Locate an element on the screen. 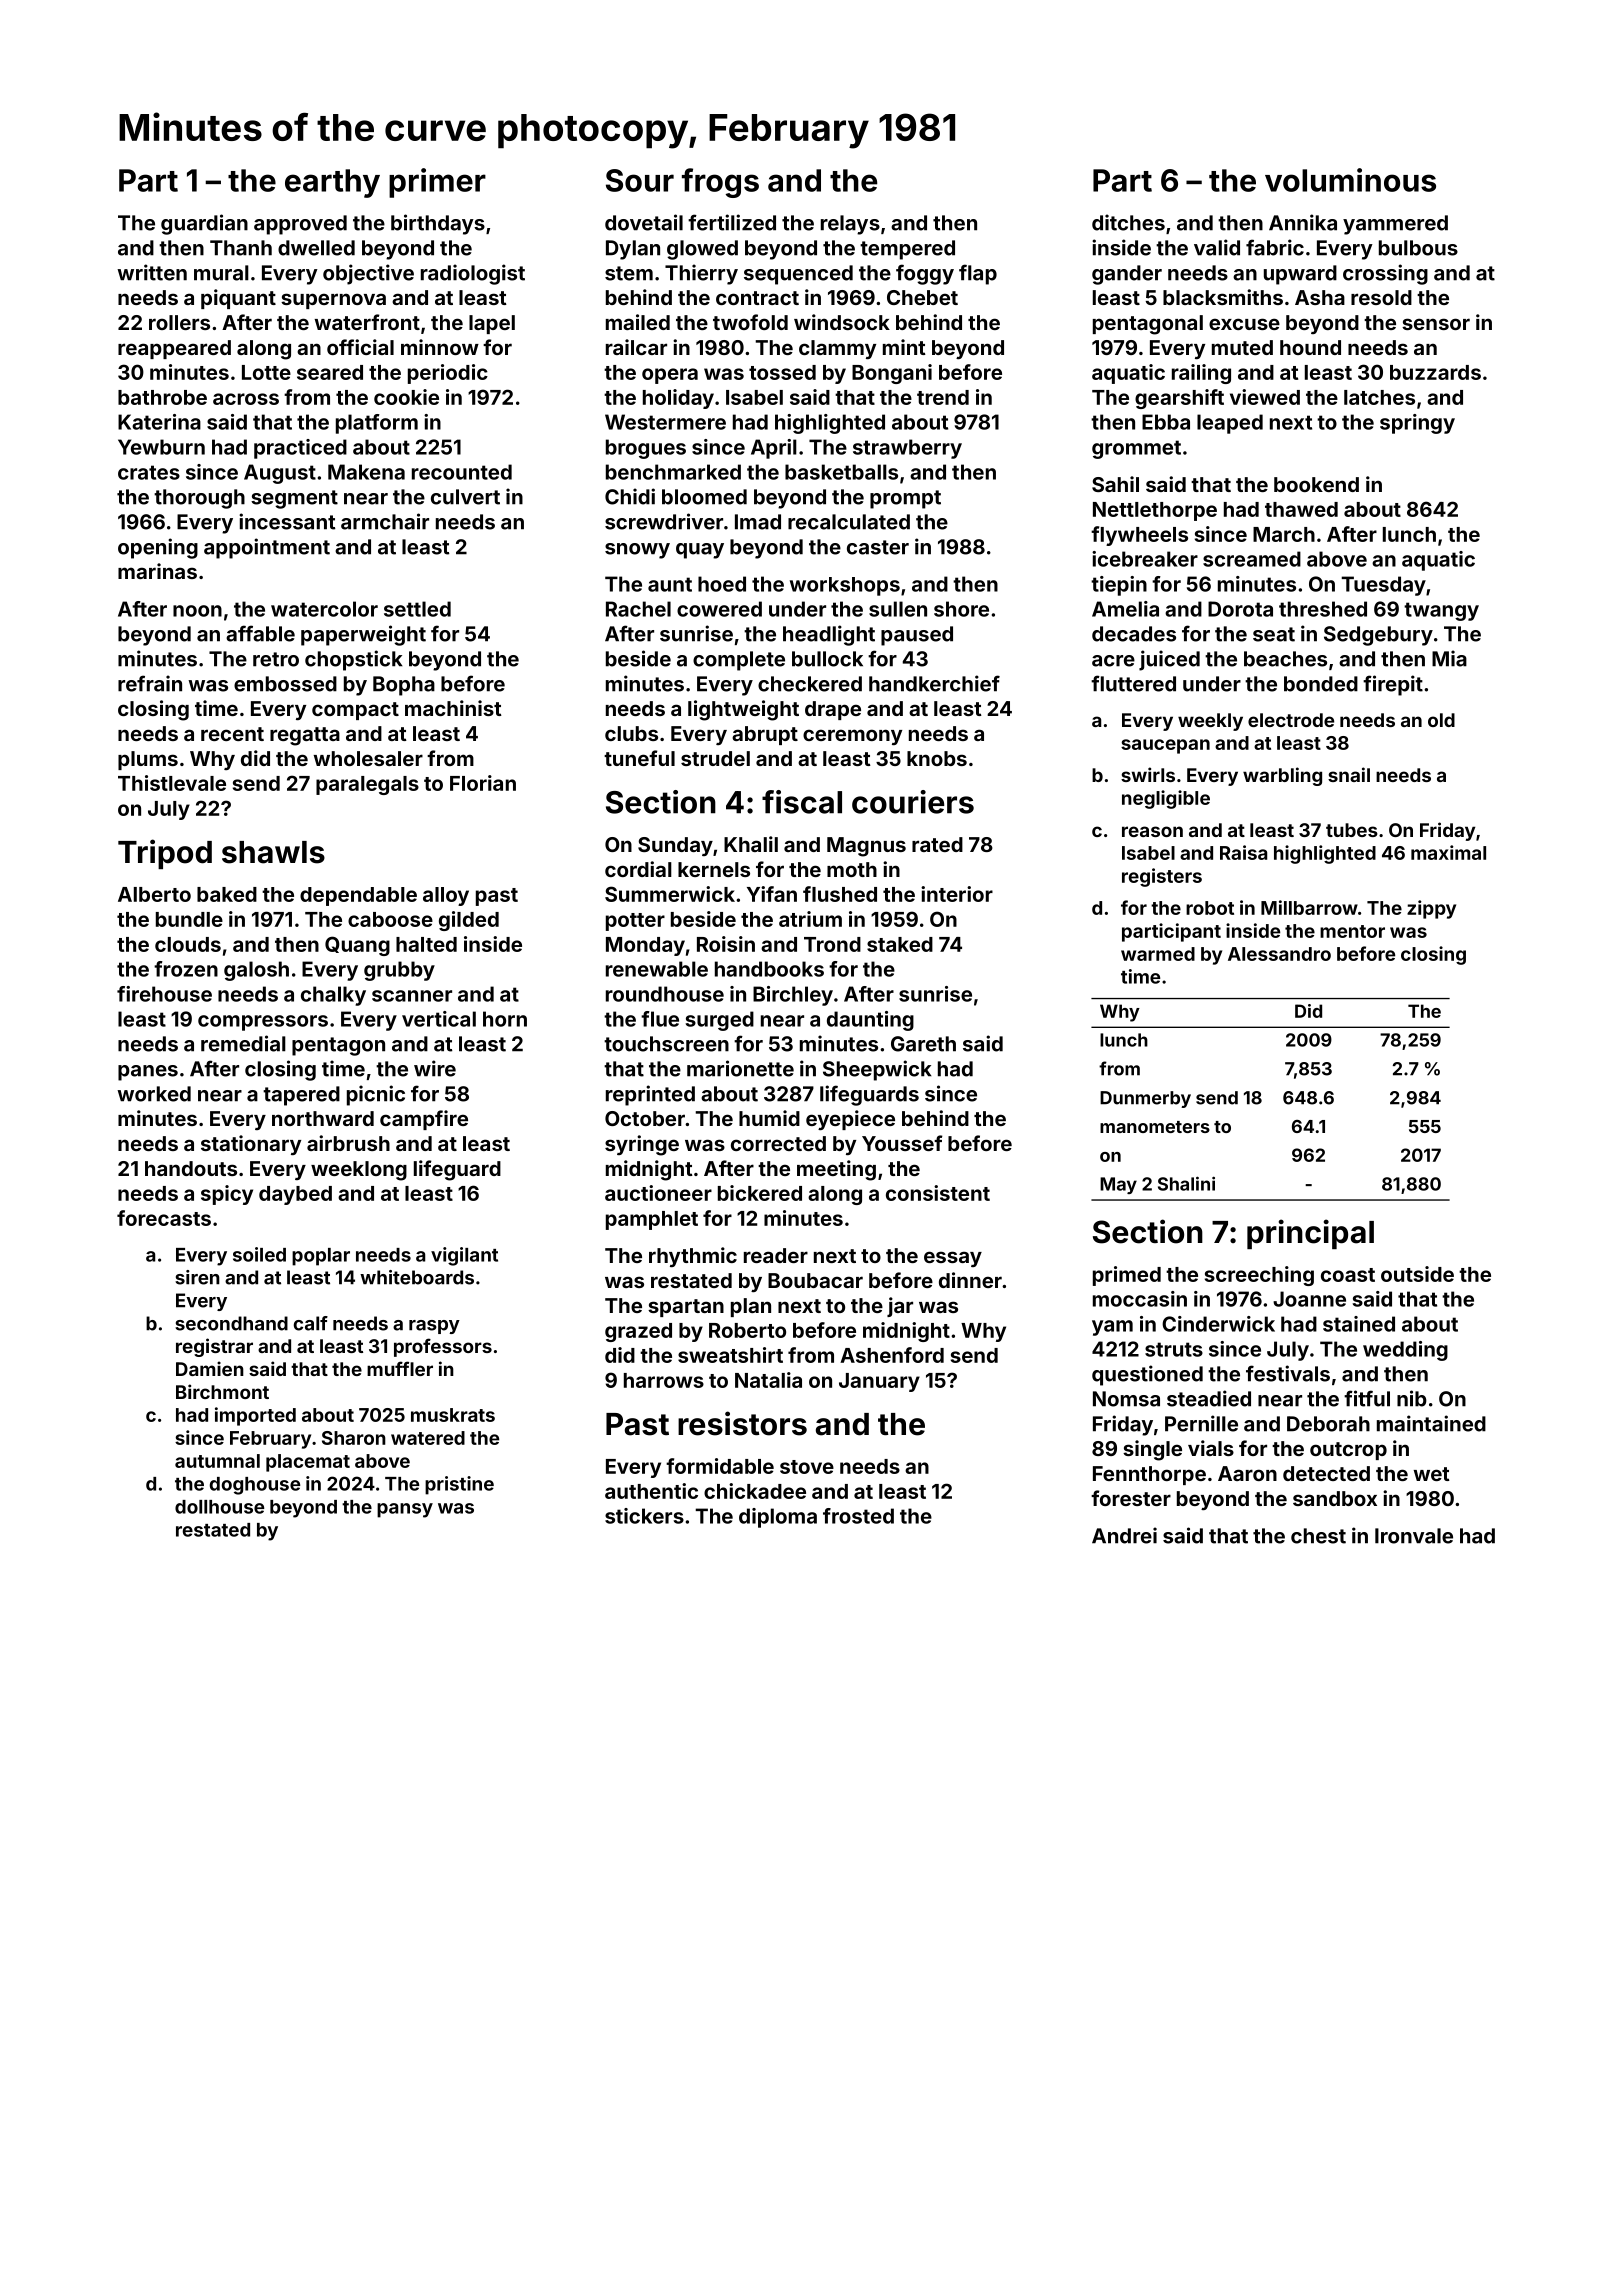 This screenshot has height=2292, width=1620. relays is located at coordinates (850, 225).
